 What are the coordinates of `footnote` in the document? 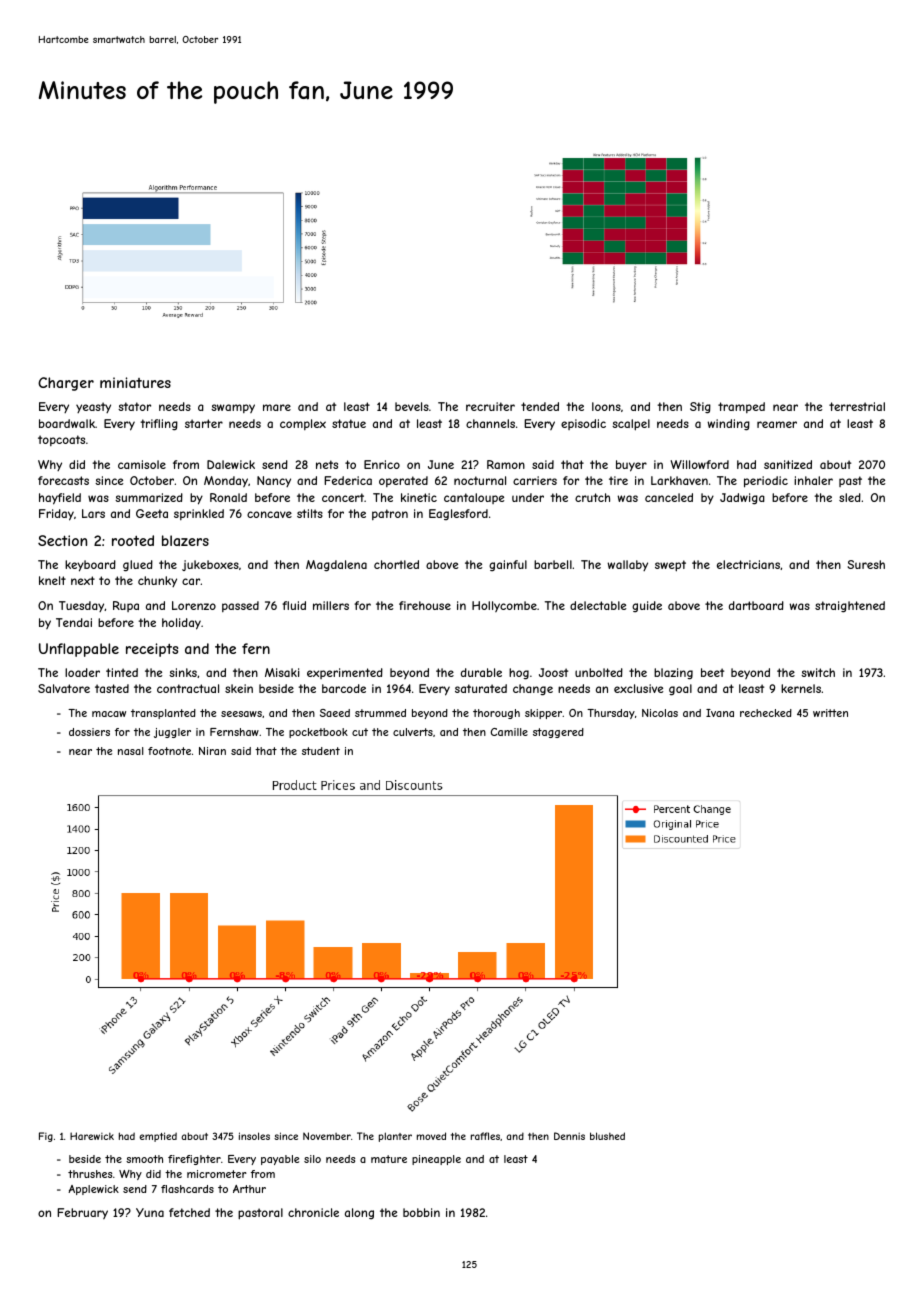 It's located at (169, 751).
